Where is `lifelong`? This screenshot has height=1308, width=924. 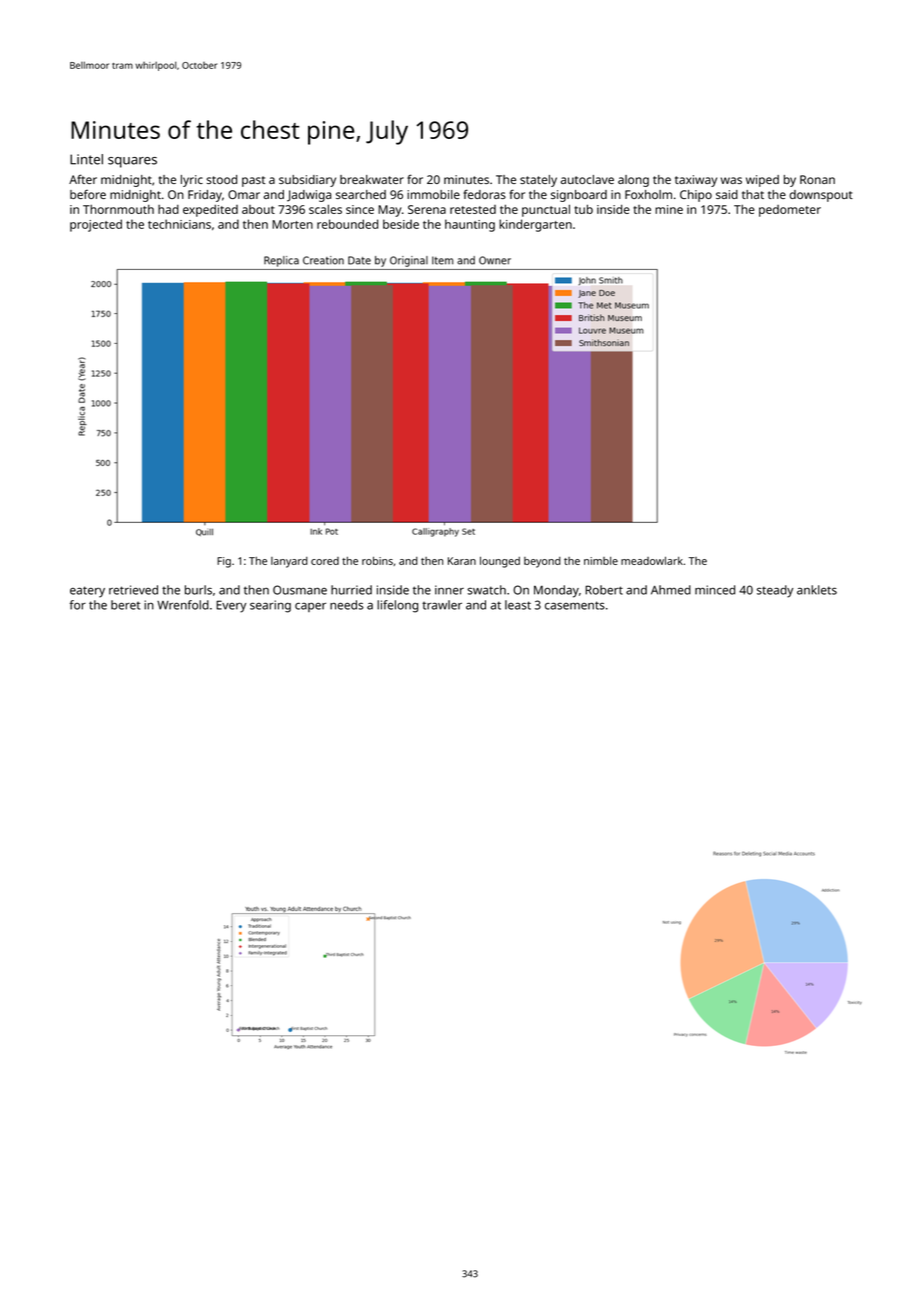
lifelong is located at coordinates (397, 606).
